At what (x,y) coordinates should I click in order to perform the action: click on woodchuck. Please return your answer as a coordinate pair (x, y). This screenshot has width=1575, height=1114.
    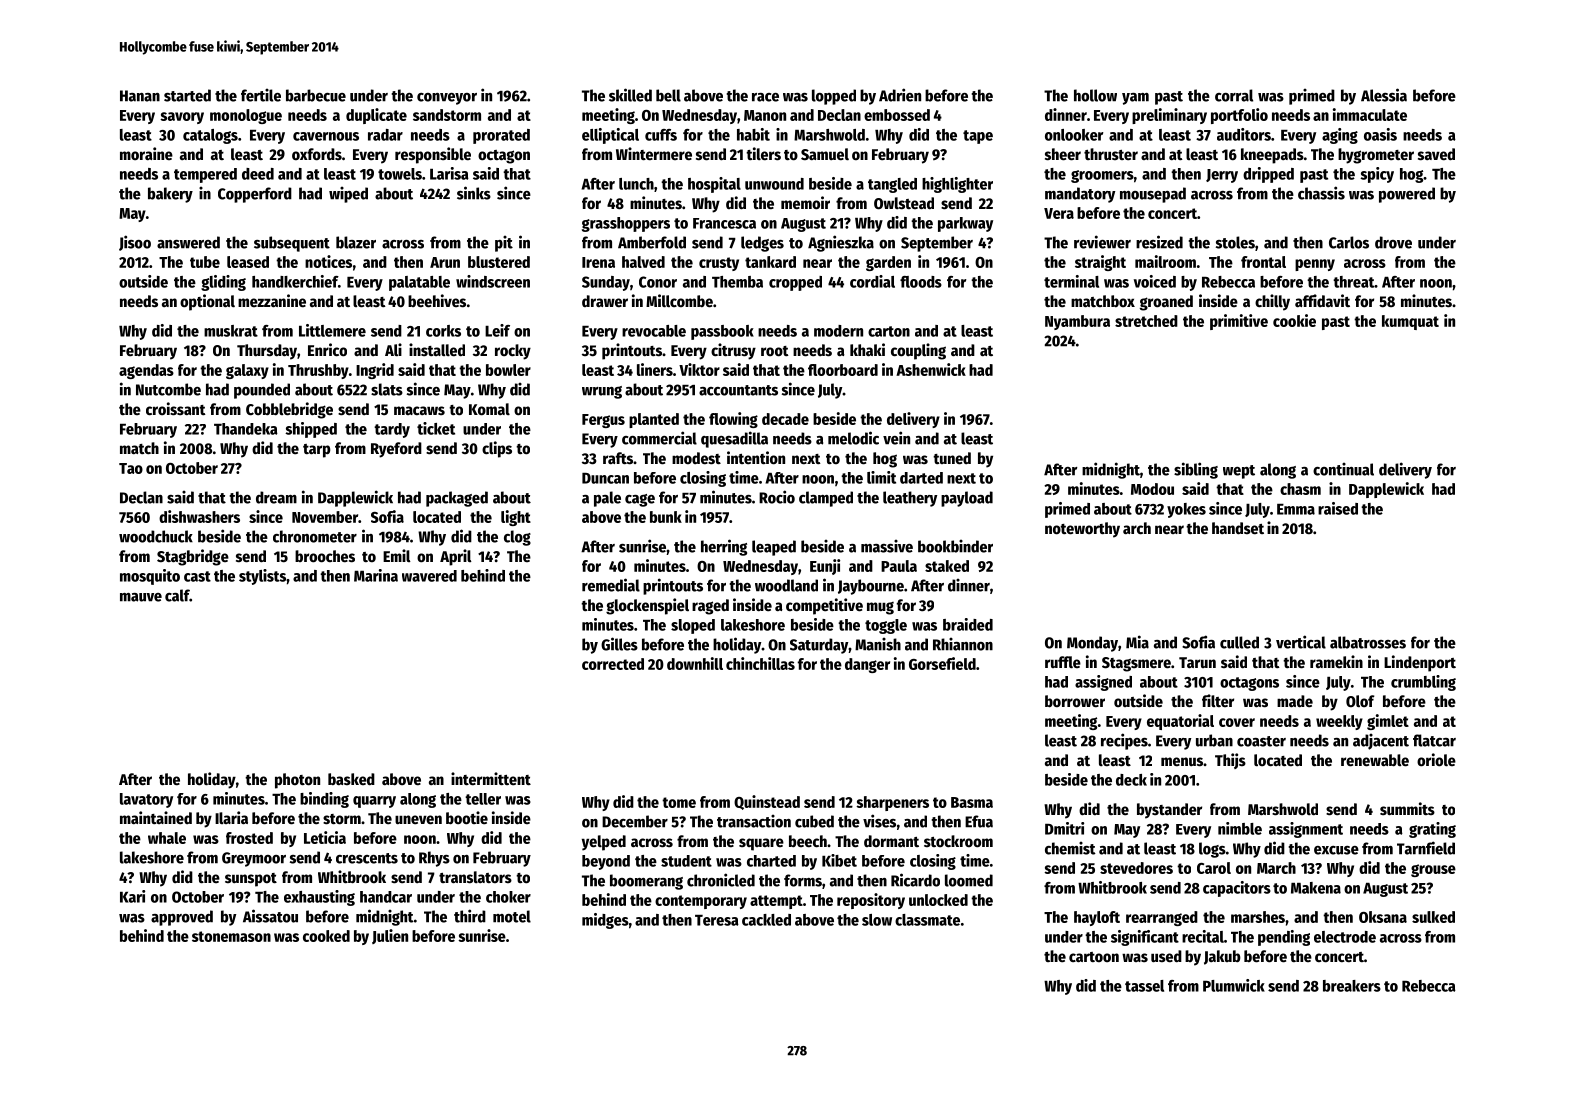
    Looking at the image, I should click on (156, 536).
